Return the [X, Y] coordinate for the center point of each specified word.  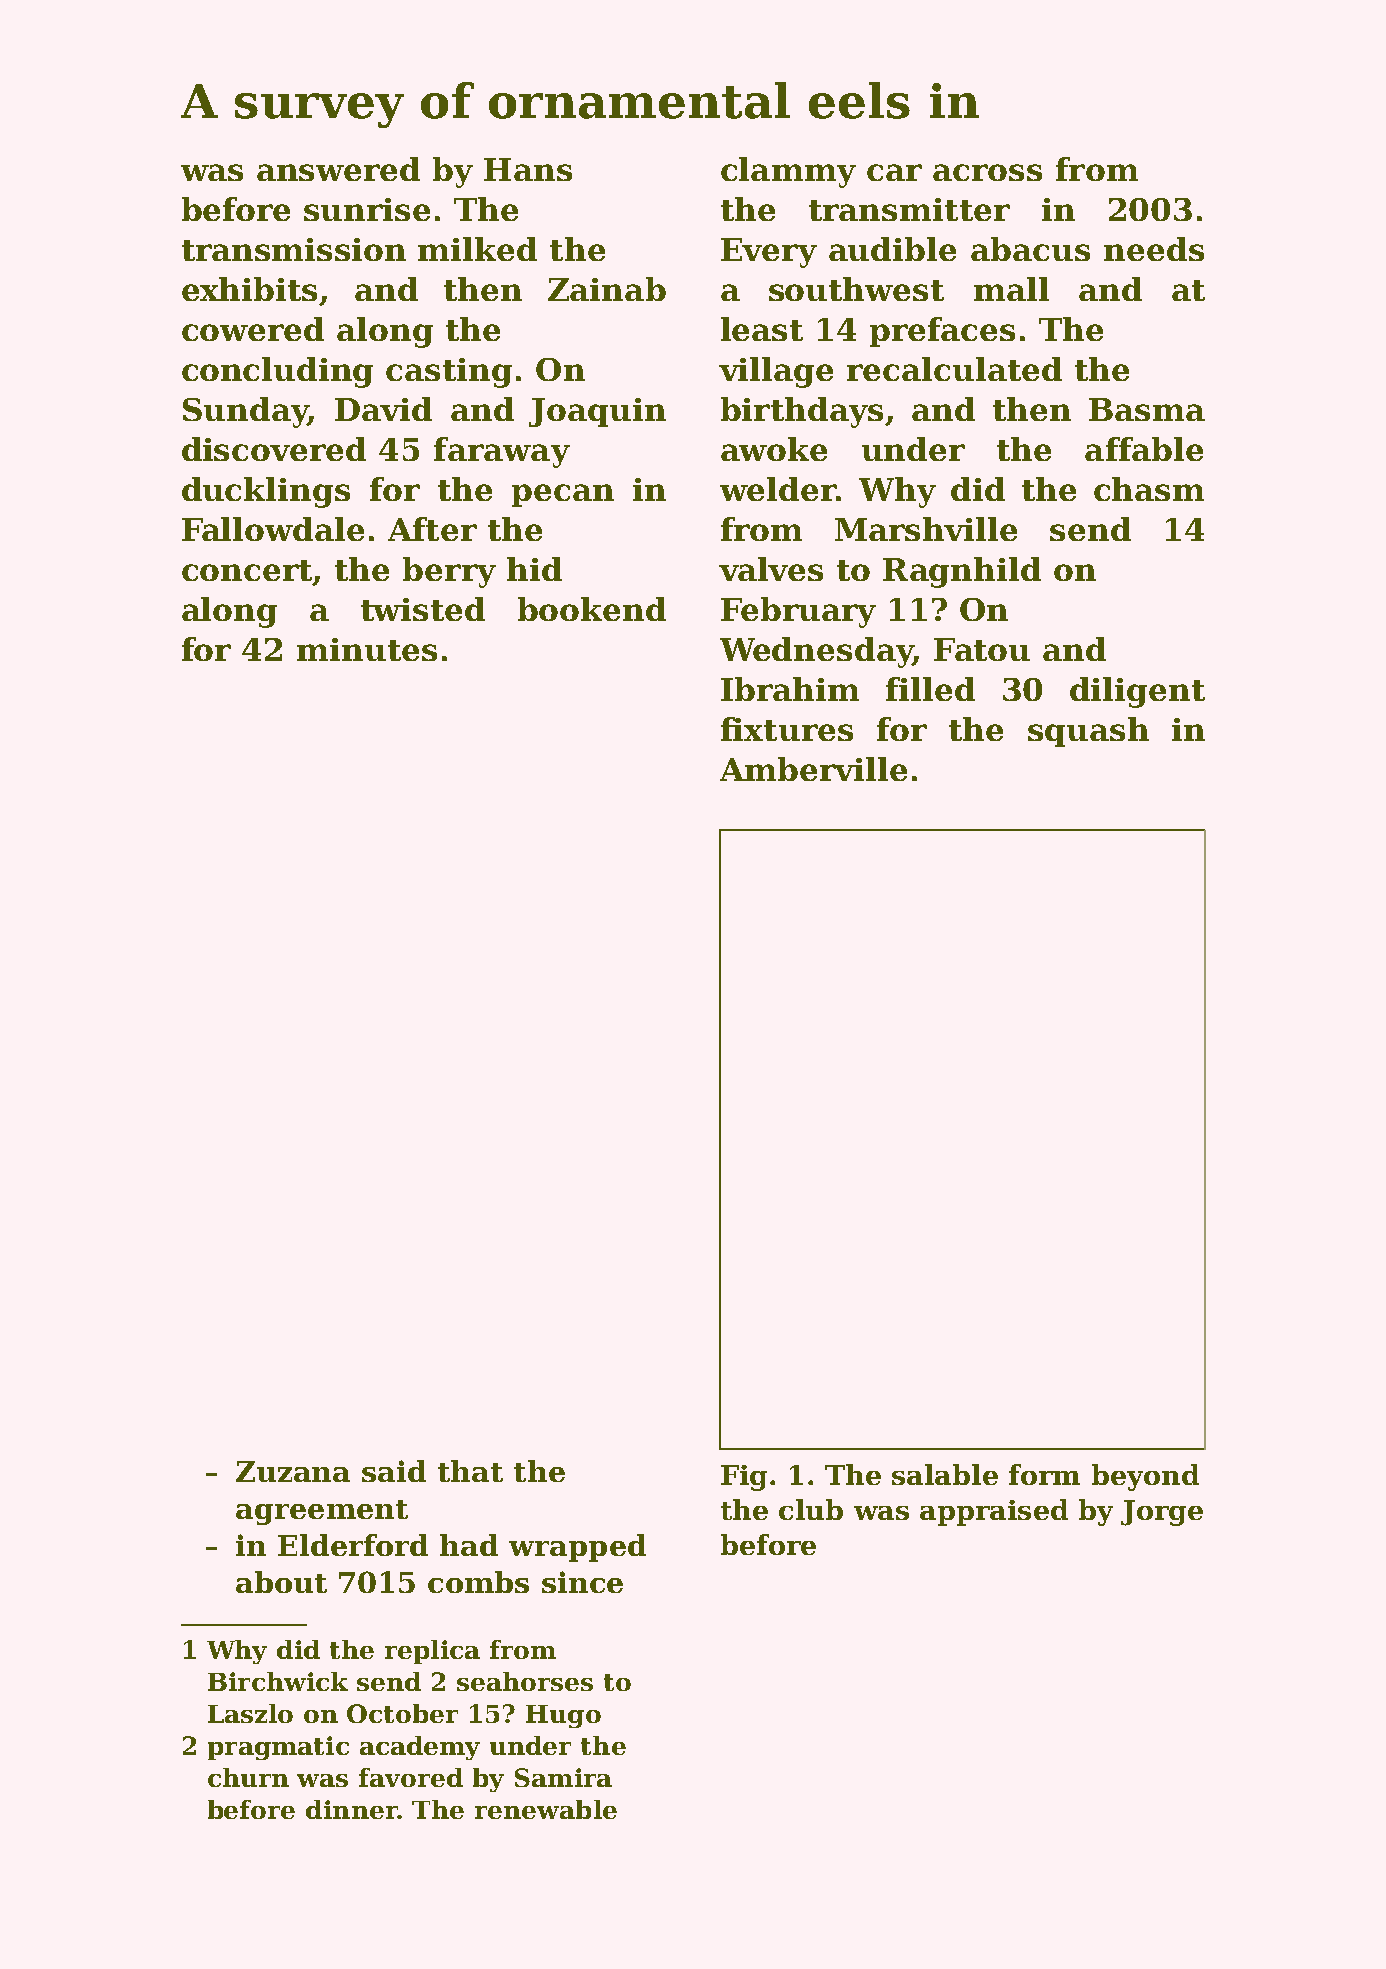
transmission [294, 249]
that [470, 1471]
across [987, 172]
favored [411, 1777]
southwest [856, 289]
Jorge [1162, 1513]
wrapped [577, 1548]
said [394, 1471]
